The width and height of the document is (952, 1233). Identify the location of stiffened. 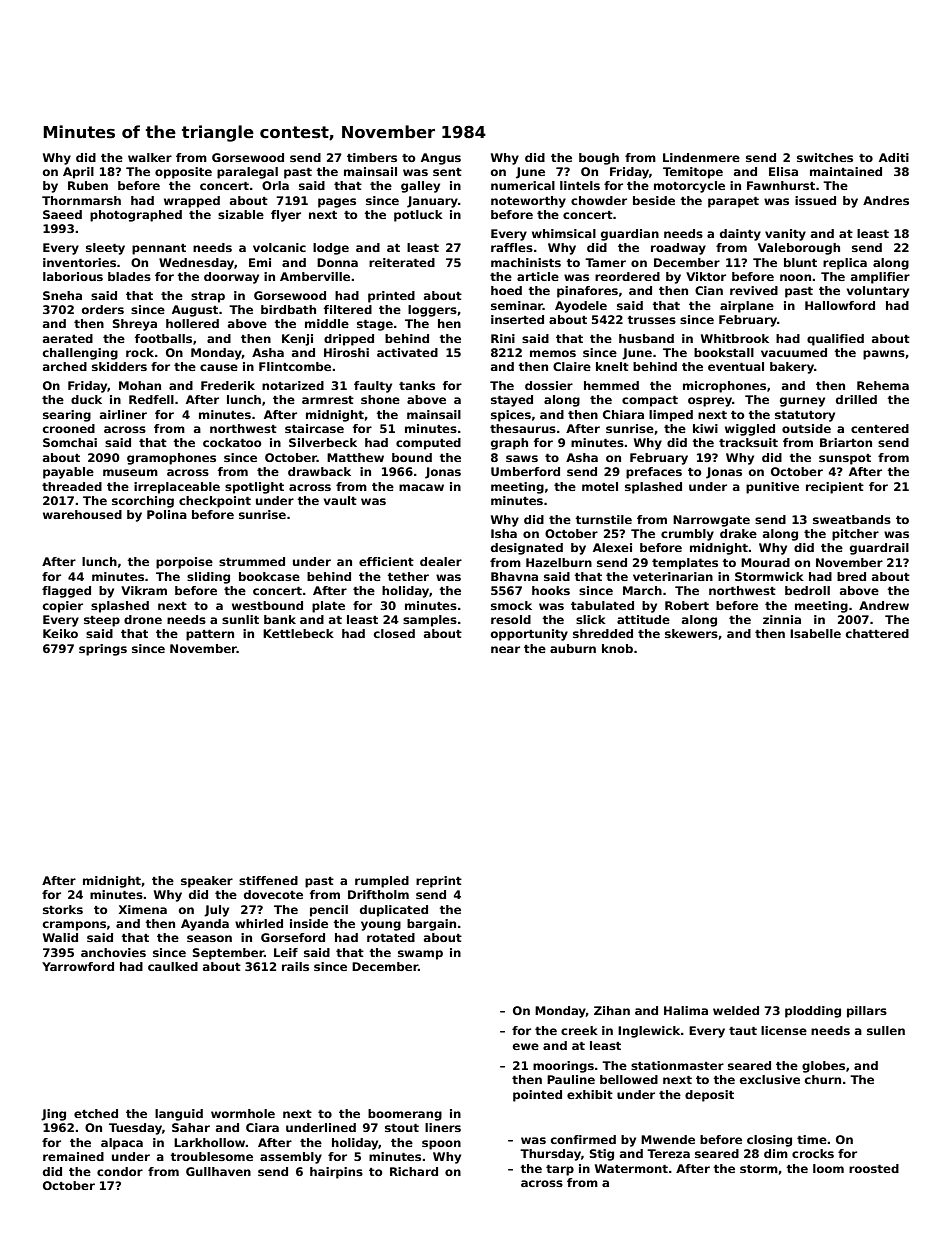
(268, 880).
